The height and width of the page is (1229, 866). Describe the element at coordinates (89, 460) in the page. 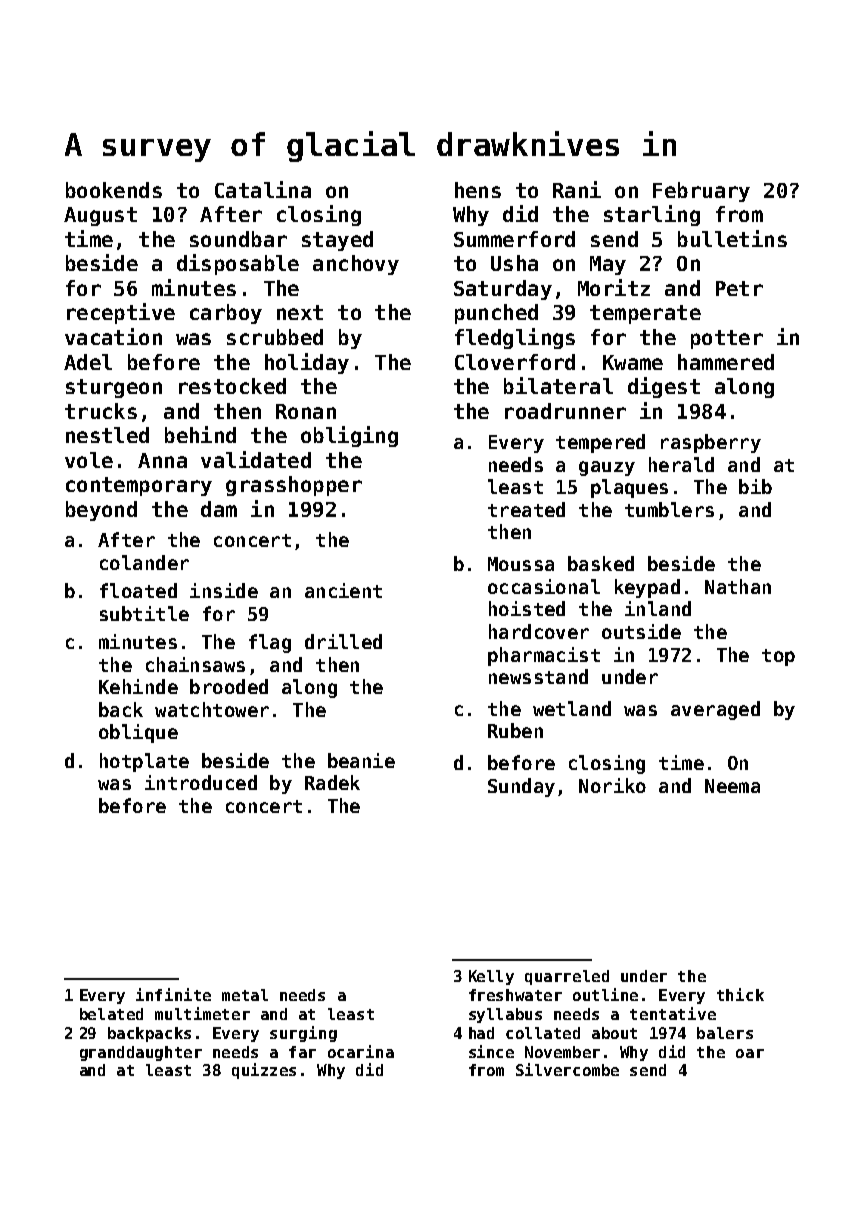

I see `vole` at that location.
